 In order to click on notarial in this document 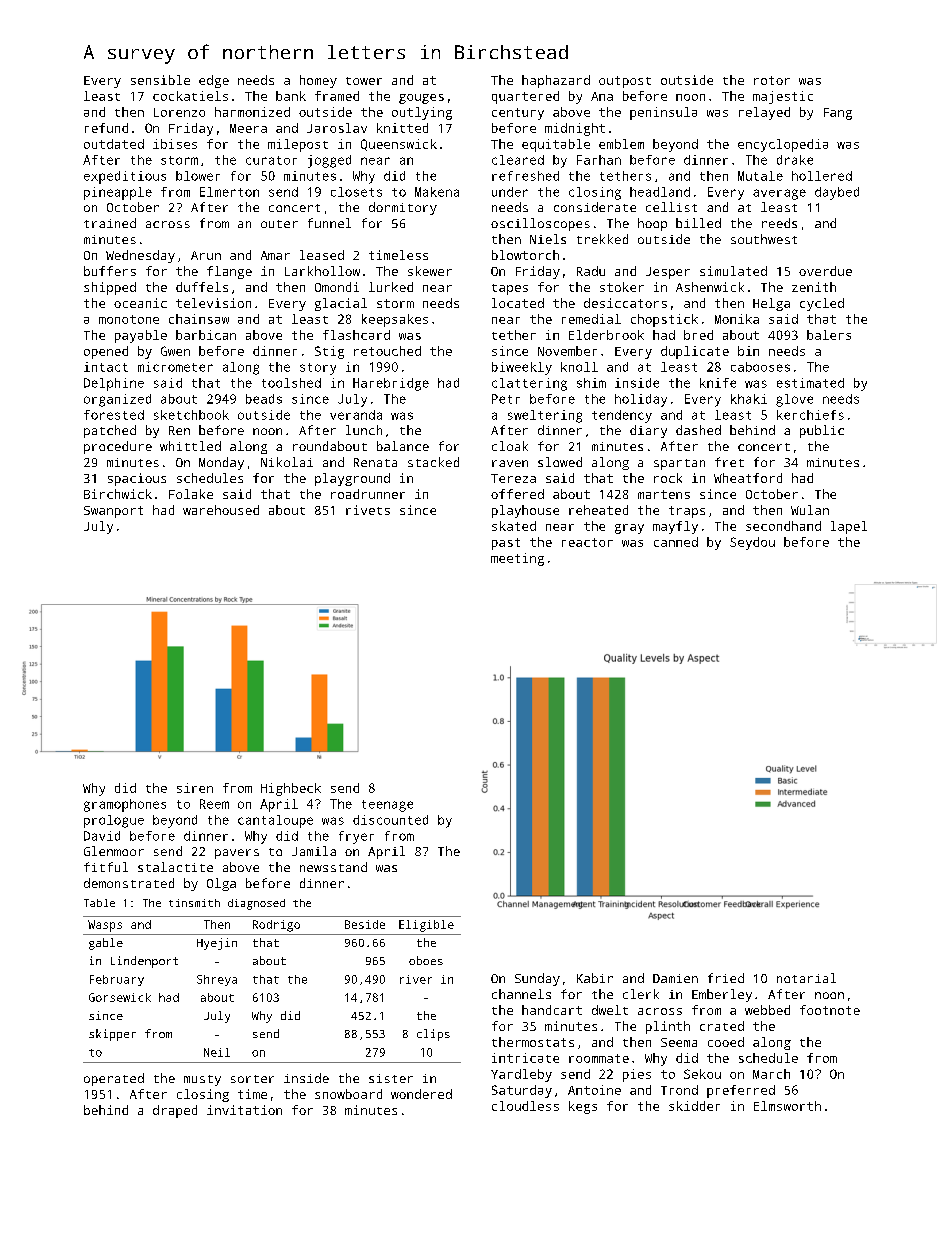, I will do `click(806, 978)`.
